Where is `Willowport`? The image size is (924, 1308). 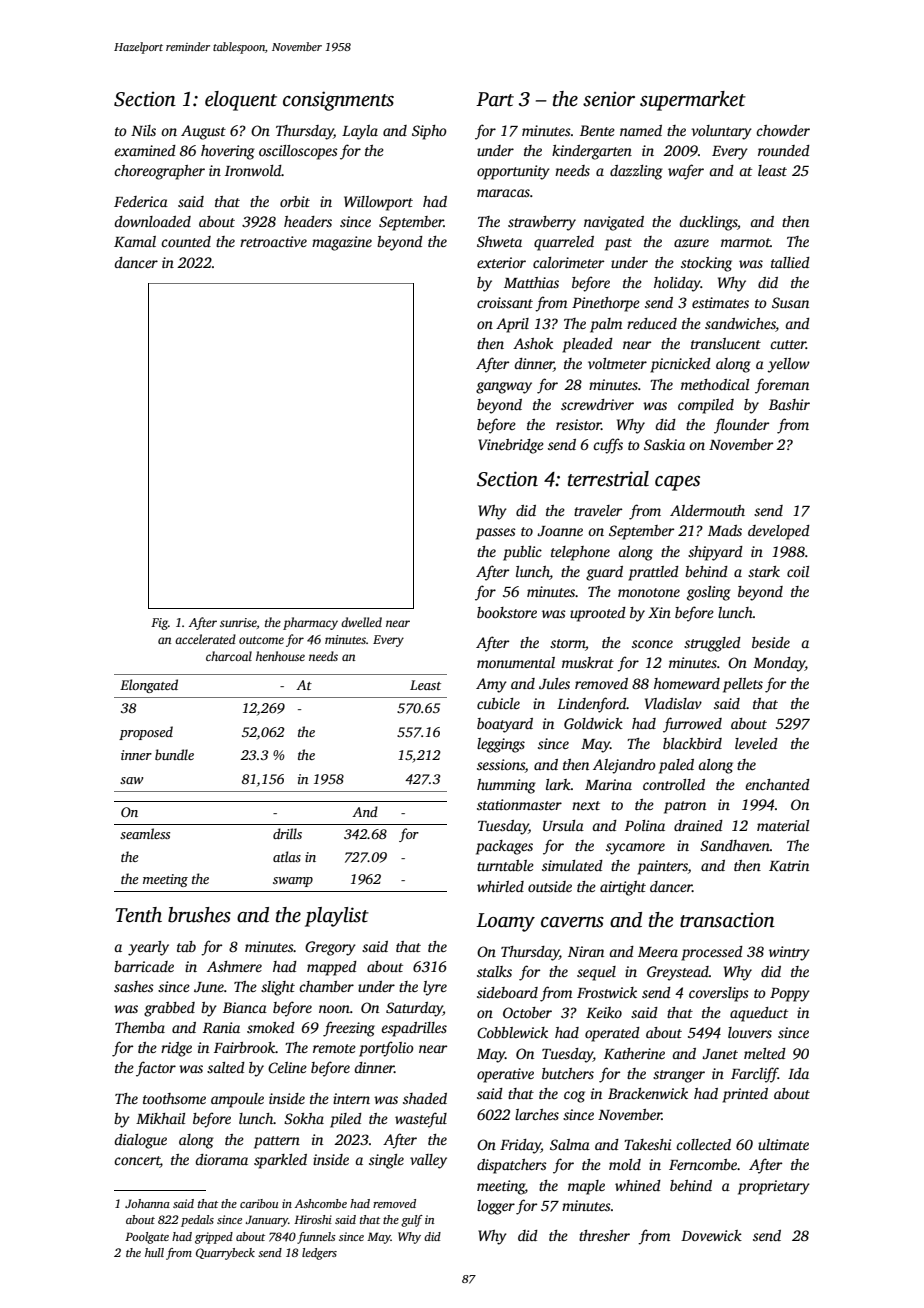 Willowport is located at coordinates (378, 203).
